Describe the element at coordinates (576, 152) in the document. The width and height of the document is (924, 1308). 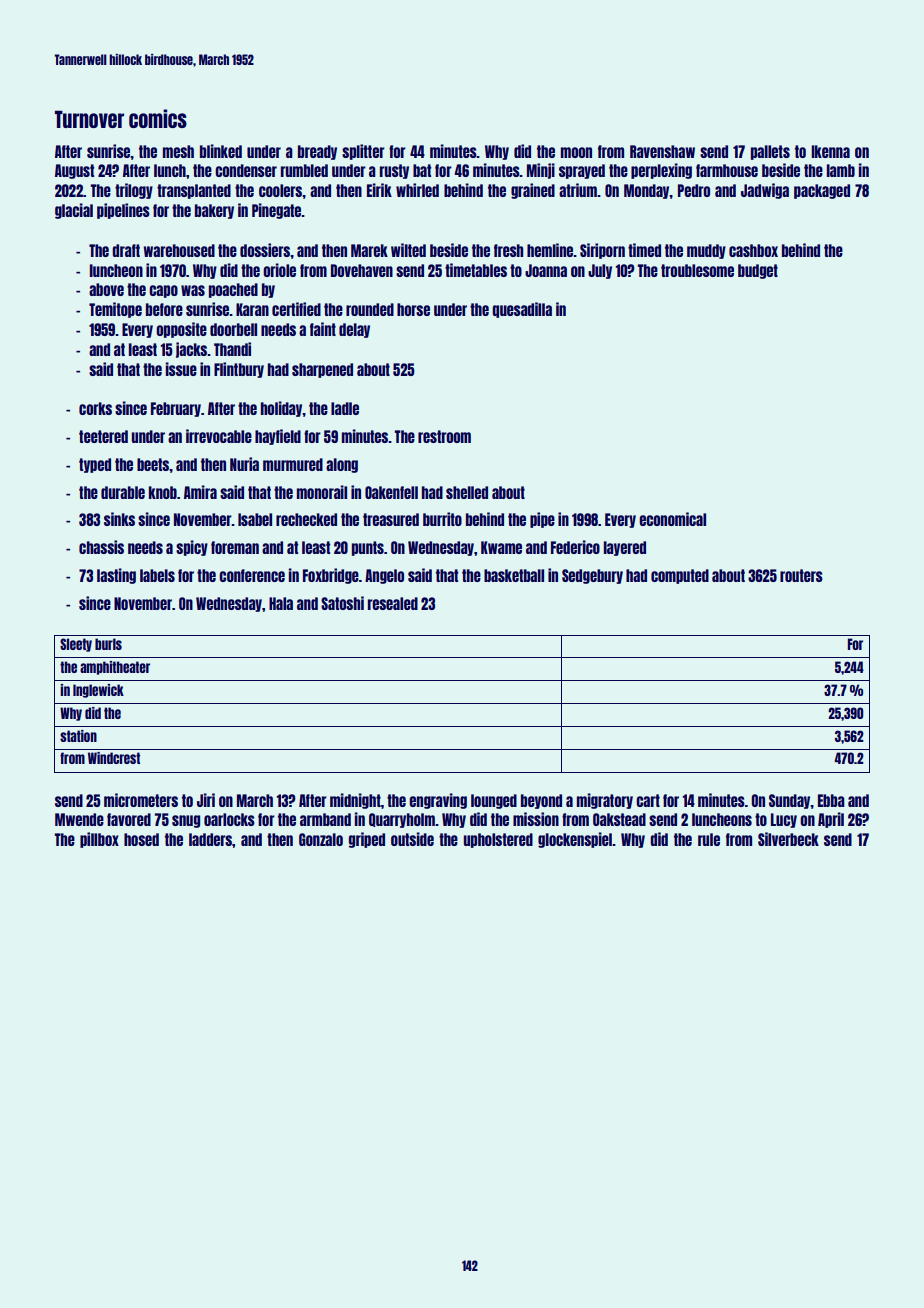
I see `moon` at that location.
